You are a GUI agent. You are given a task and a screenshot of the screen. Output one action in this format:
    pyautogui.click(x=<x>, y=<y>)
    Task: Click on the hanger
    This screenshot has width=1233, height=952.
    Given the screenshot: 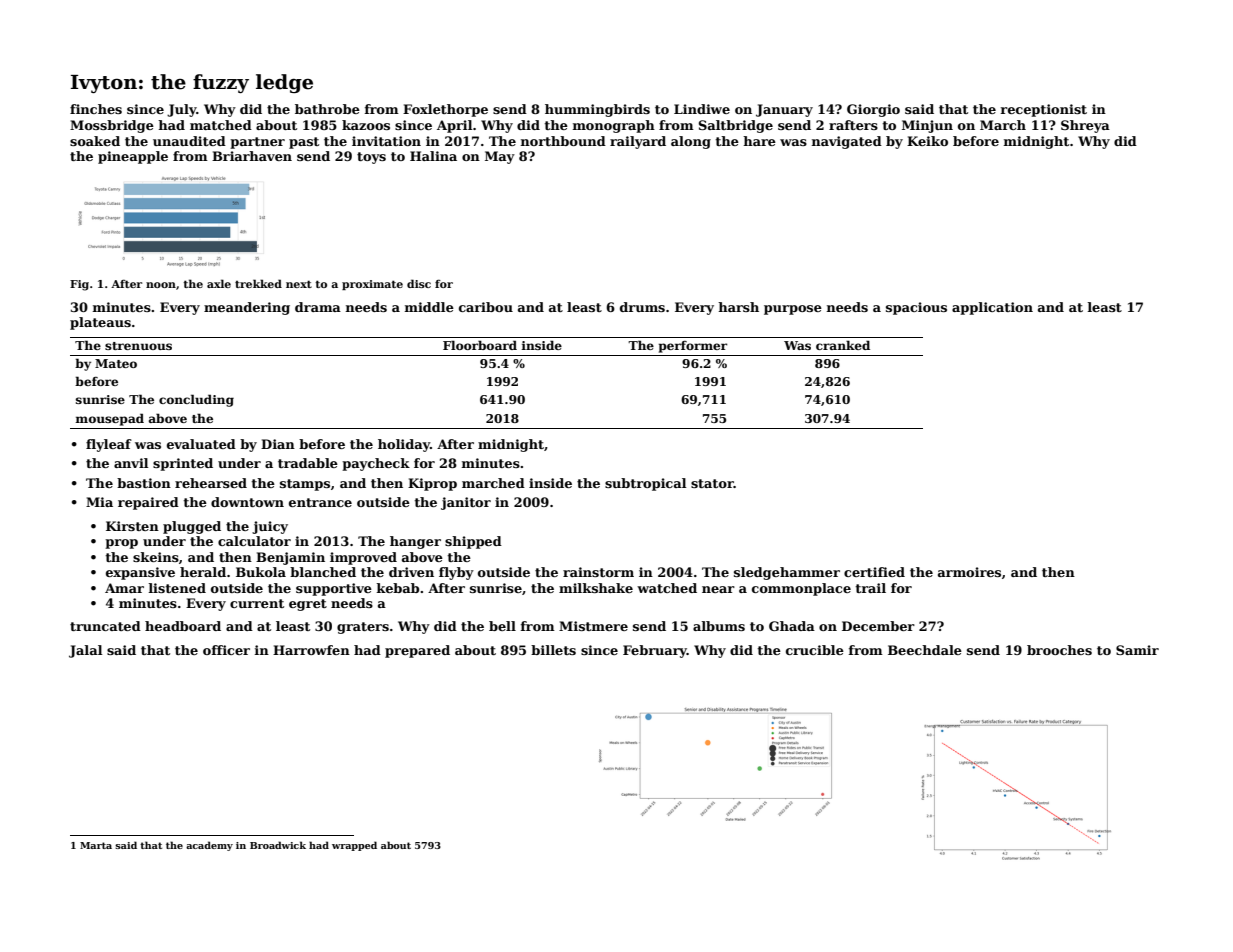 What is the action you would take?
    pyautogui.click(x=415, y=542)
